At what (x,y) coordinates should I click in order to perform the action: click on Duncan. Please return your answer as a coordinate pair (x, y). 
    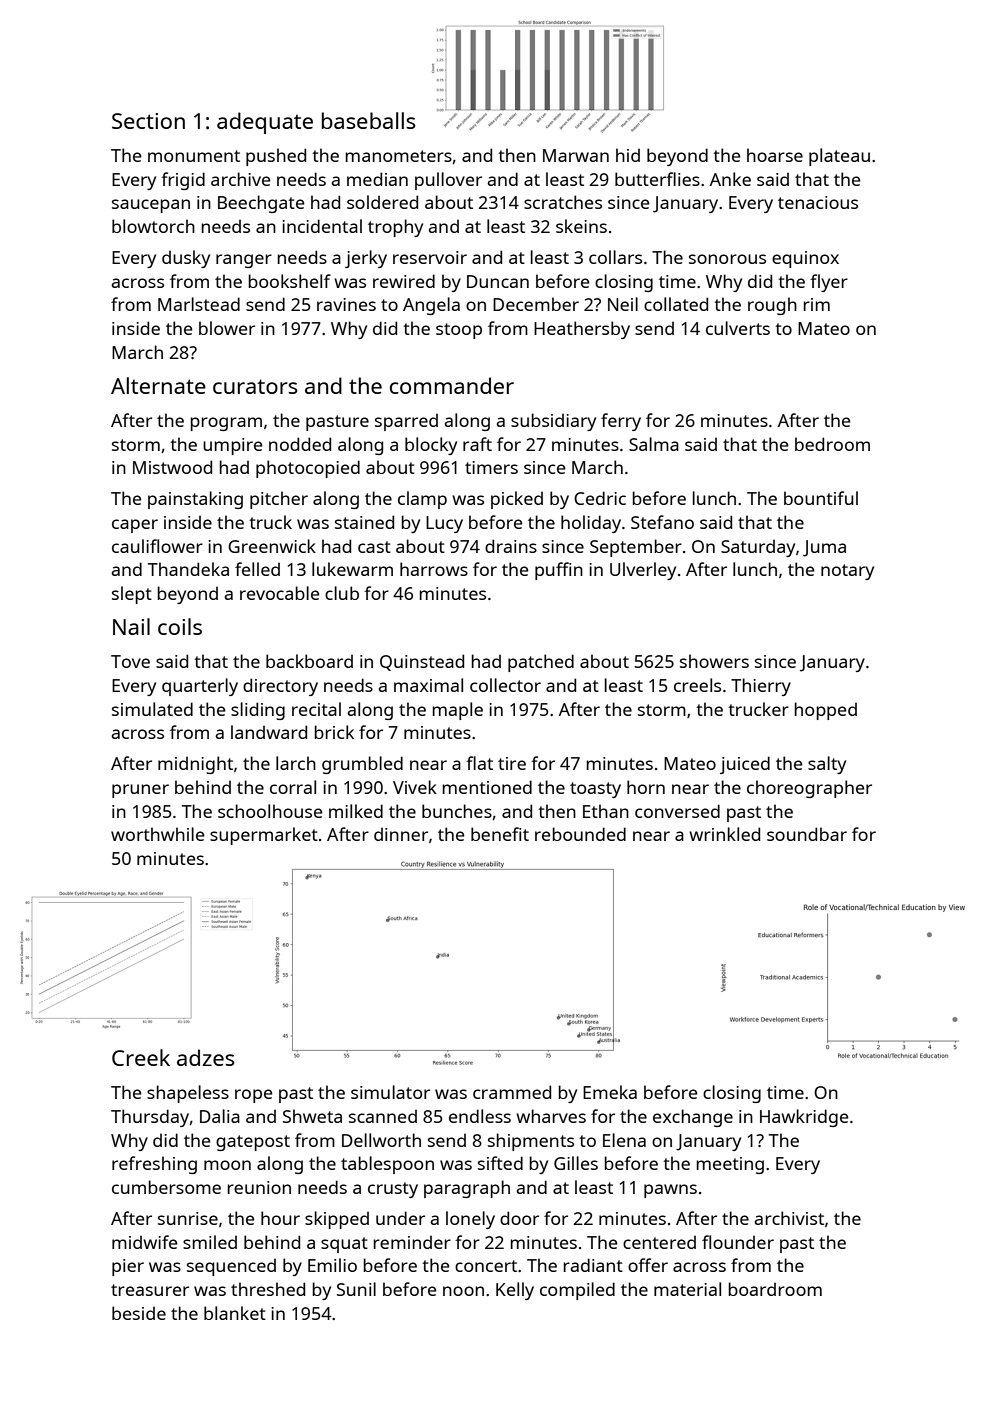
    Looking at the image, I should click on (498, 281).
